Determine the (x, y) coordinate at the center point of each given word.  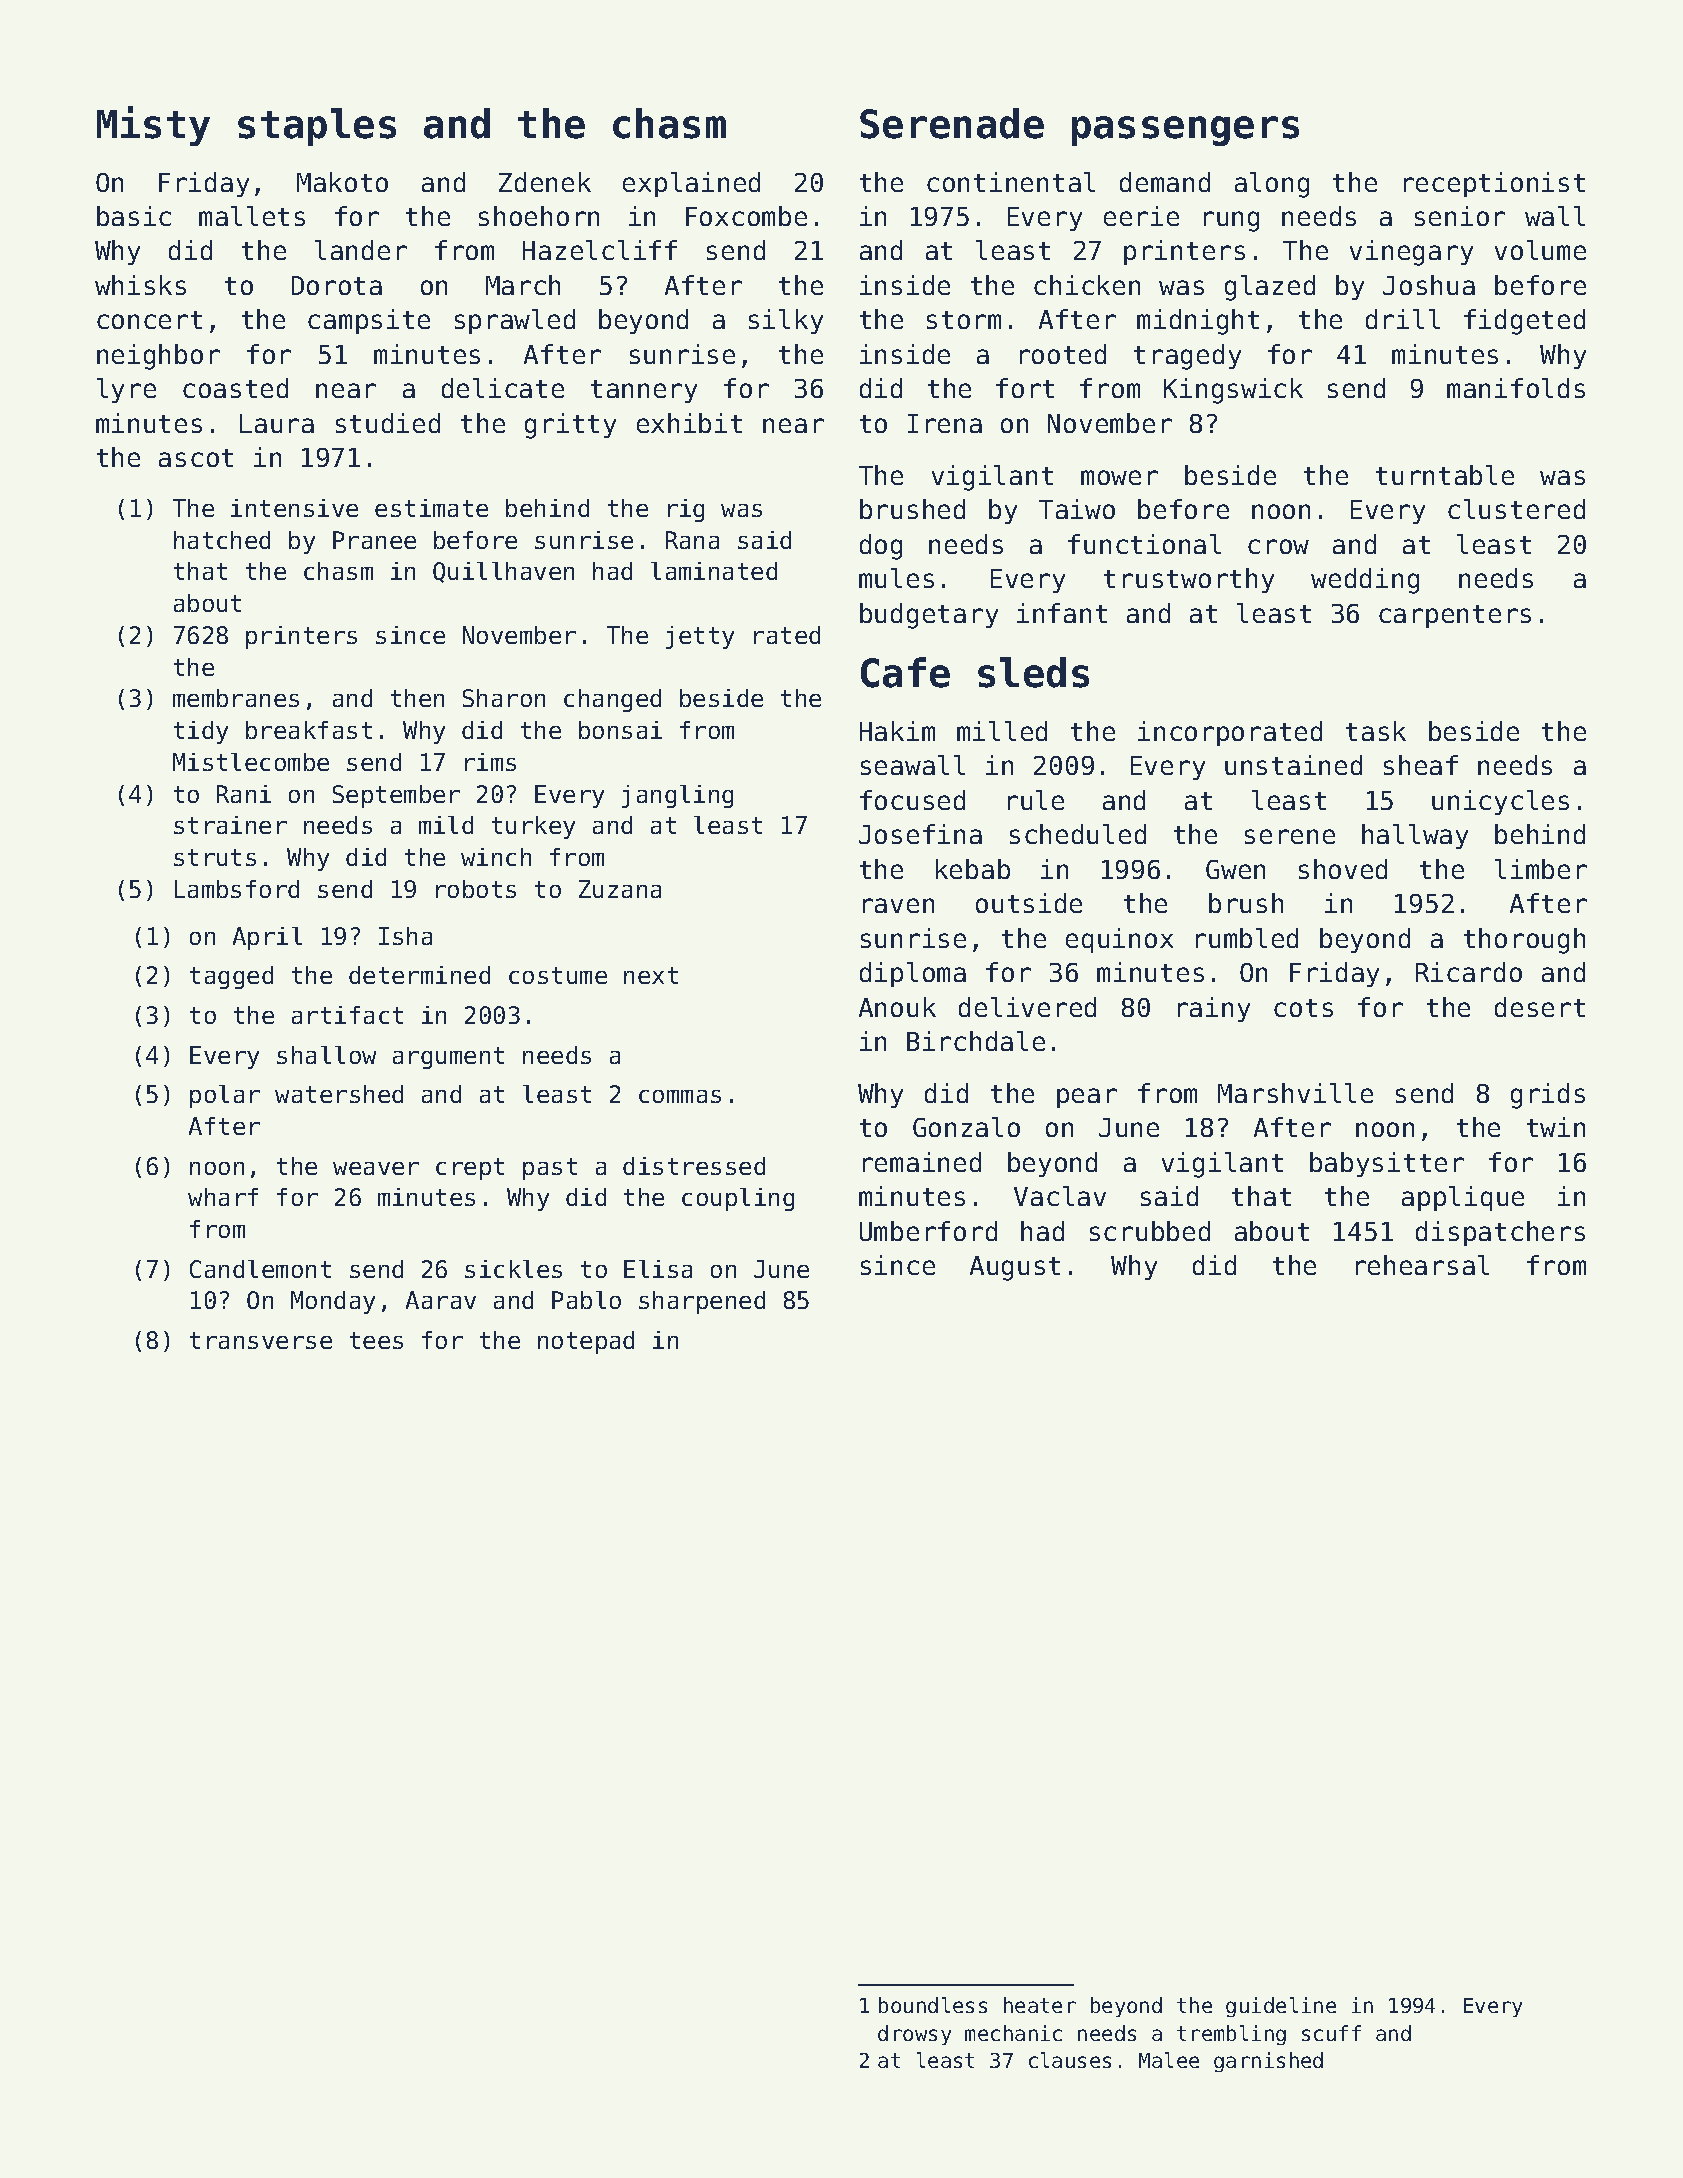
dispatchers (1500, 1233)
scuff (1331, 2033)
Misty (153, 126)
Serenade (952, 123)
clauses (1070, 2060)
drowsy (914, 2035)
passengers (1185, 131)
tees (376, 1340)
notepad (586, 1342)
